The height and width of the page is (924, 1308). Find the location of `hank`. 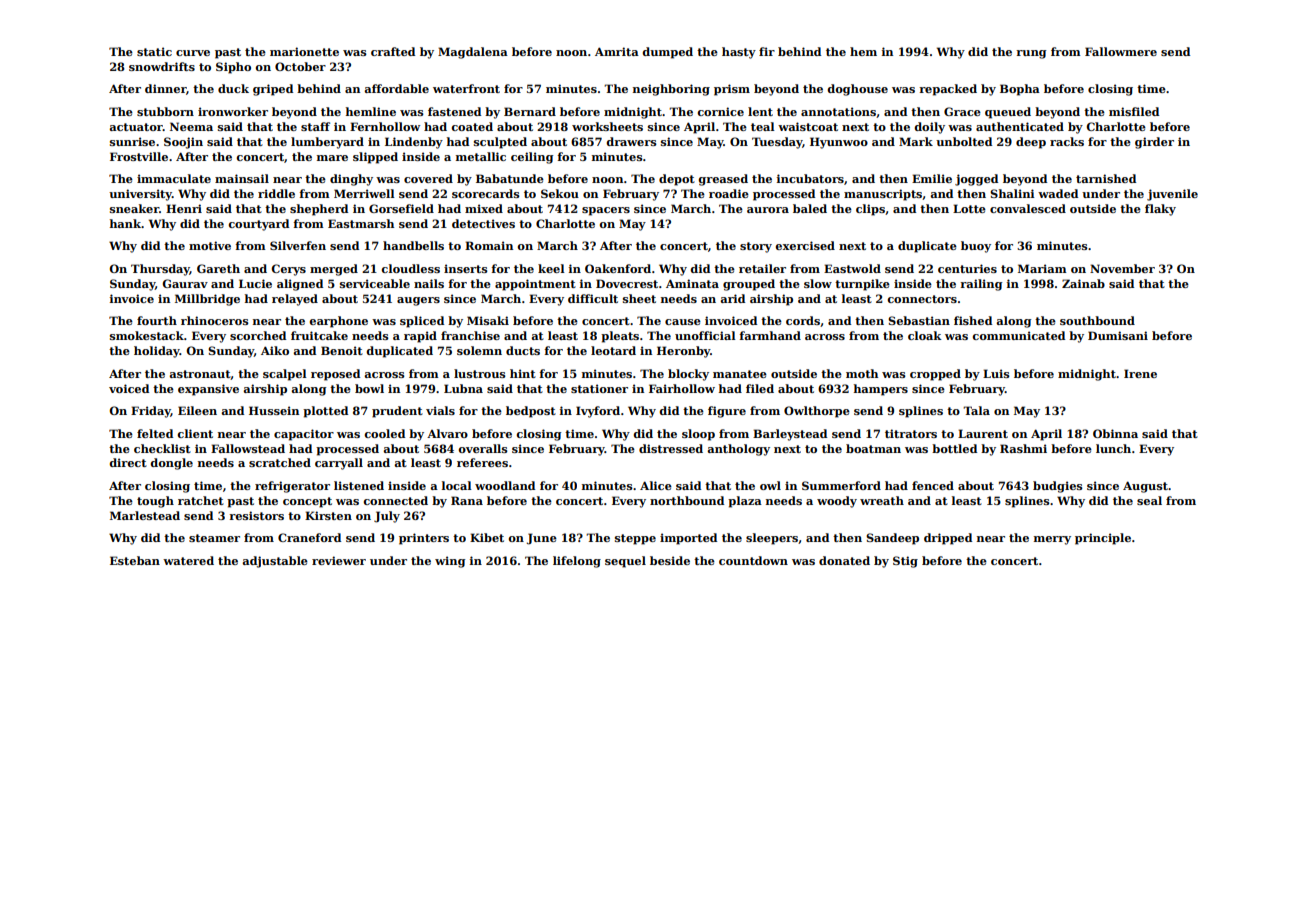

hank is located at coordinates (125, 223).
